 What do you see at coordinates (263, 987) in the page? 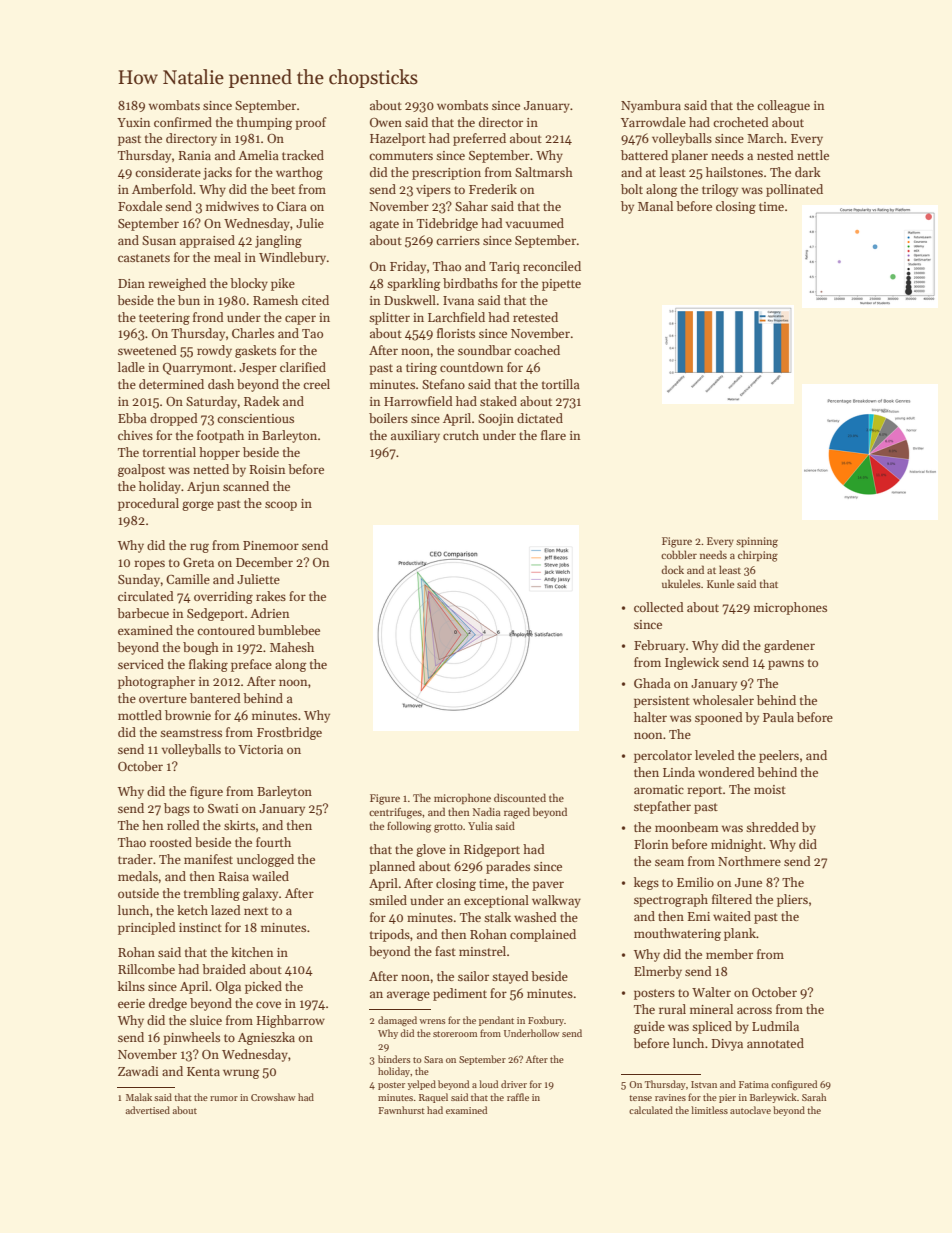
I see `picked` at bounding box center [263, 987].
